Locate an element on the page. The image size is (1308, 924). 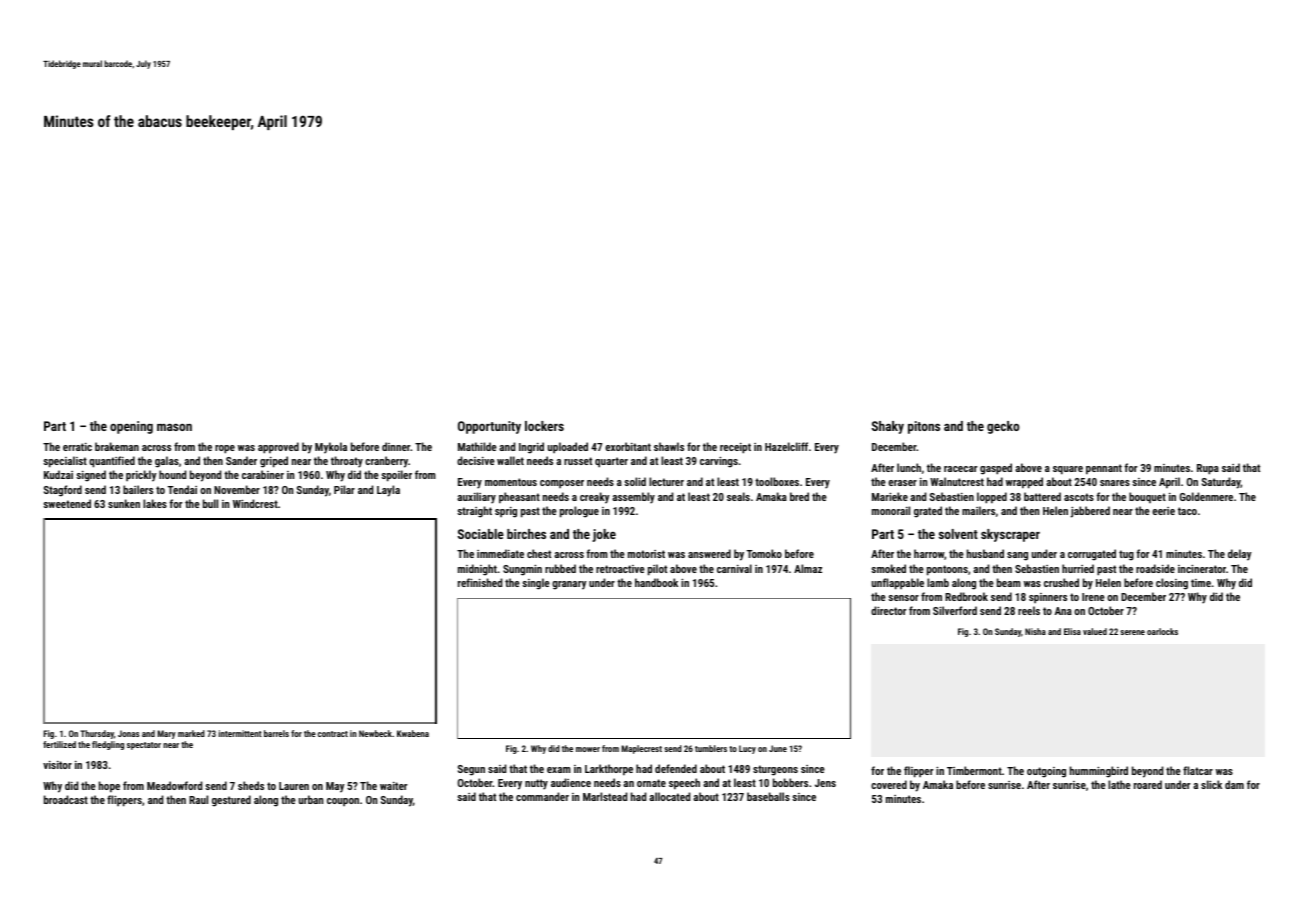
Newbeck is located at coordinates (375, 733).
